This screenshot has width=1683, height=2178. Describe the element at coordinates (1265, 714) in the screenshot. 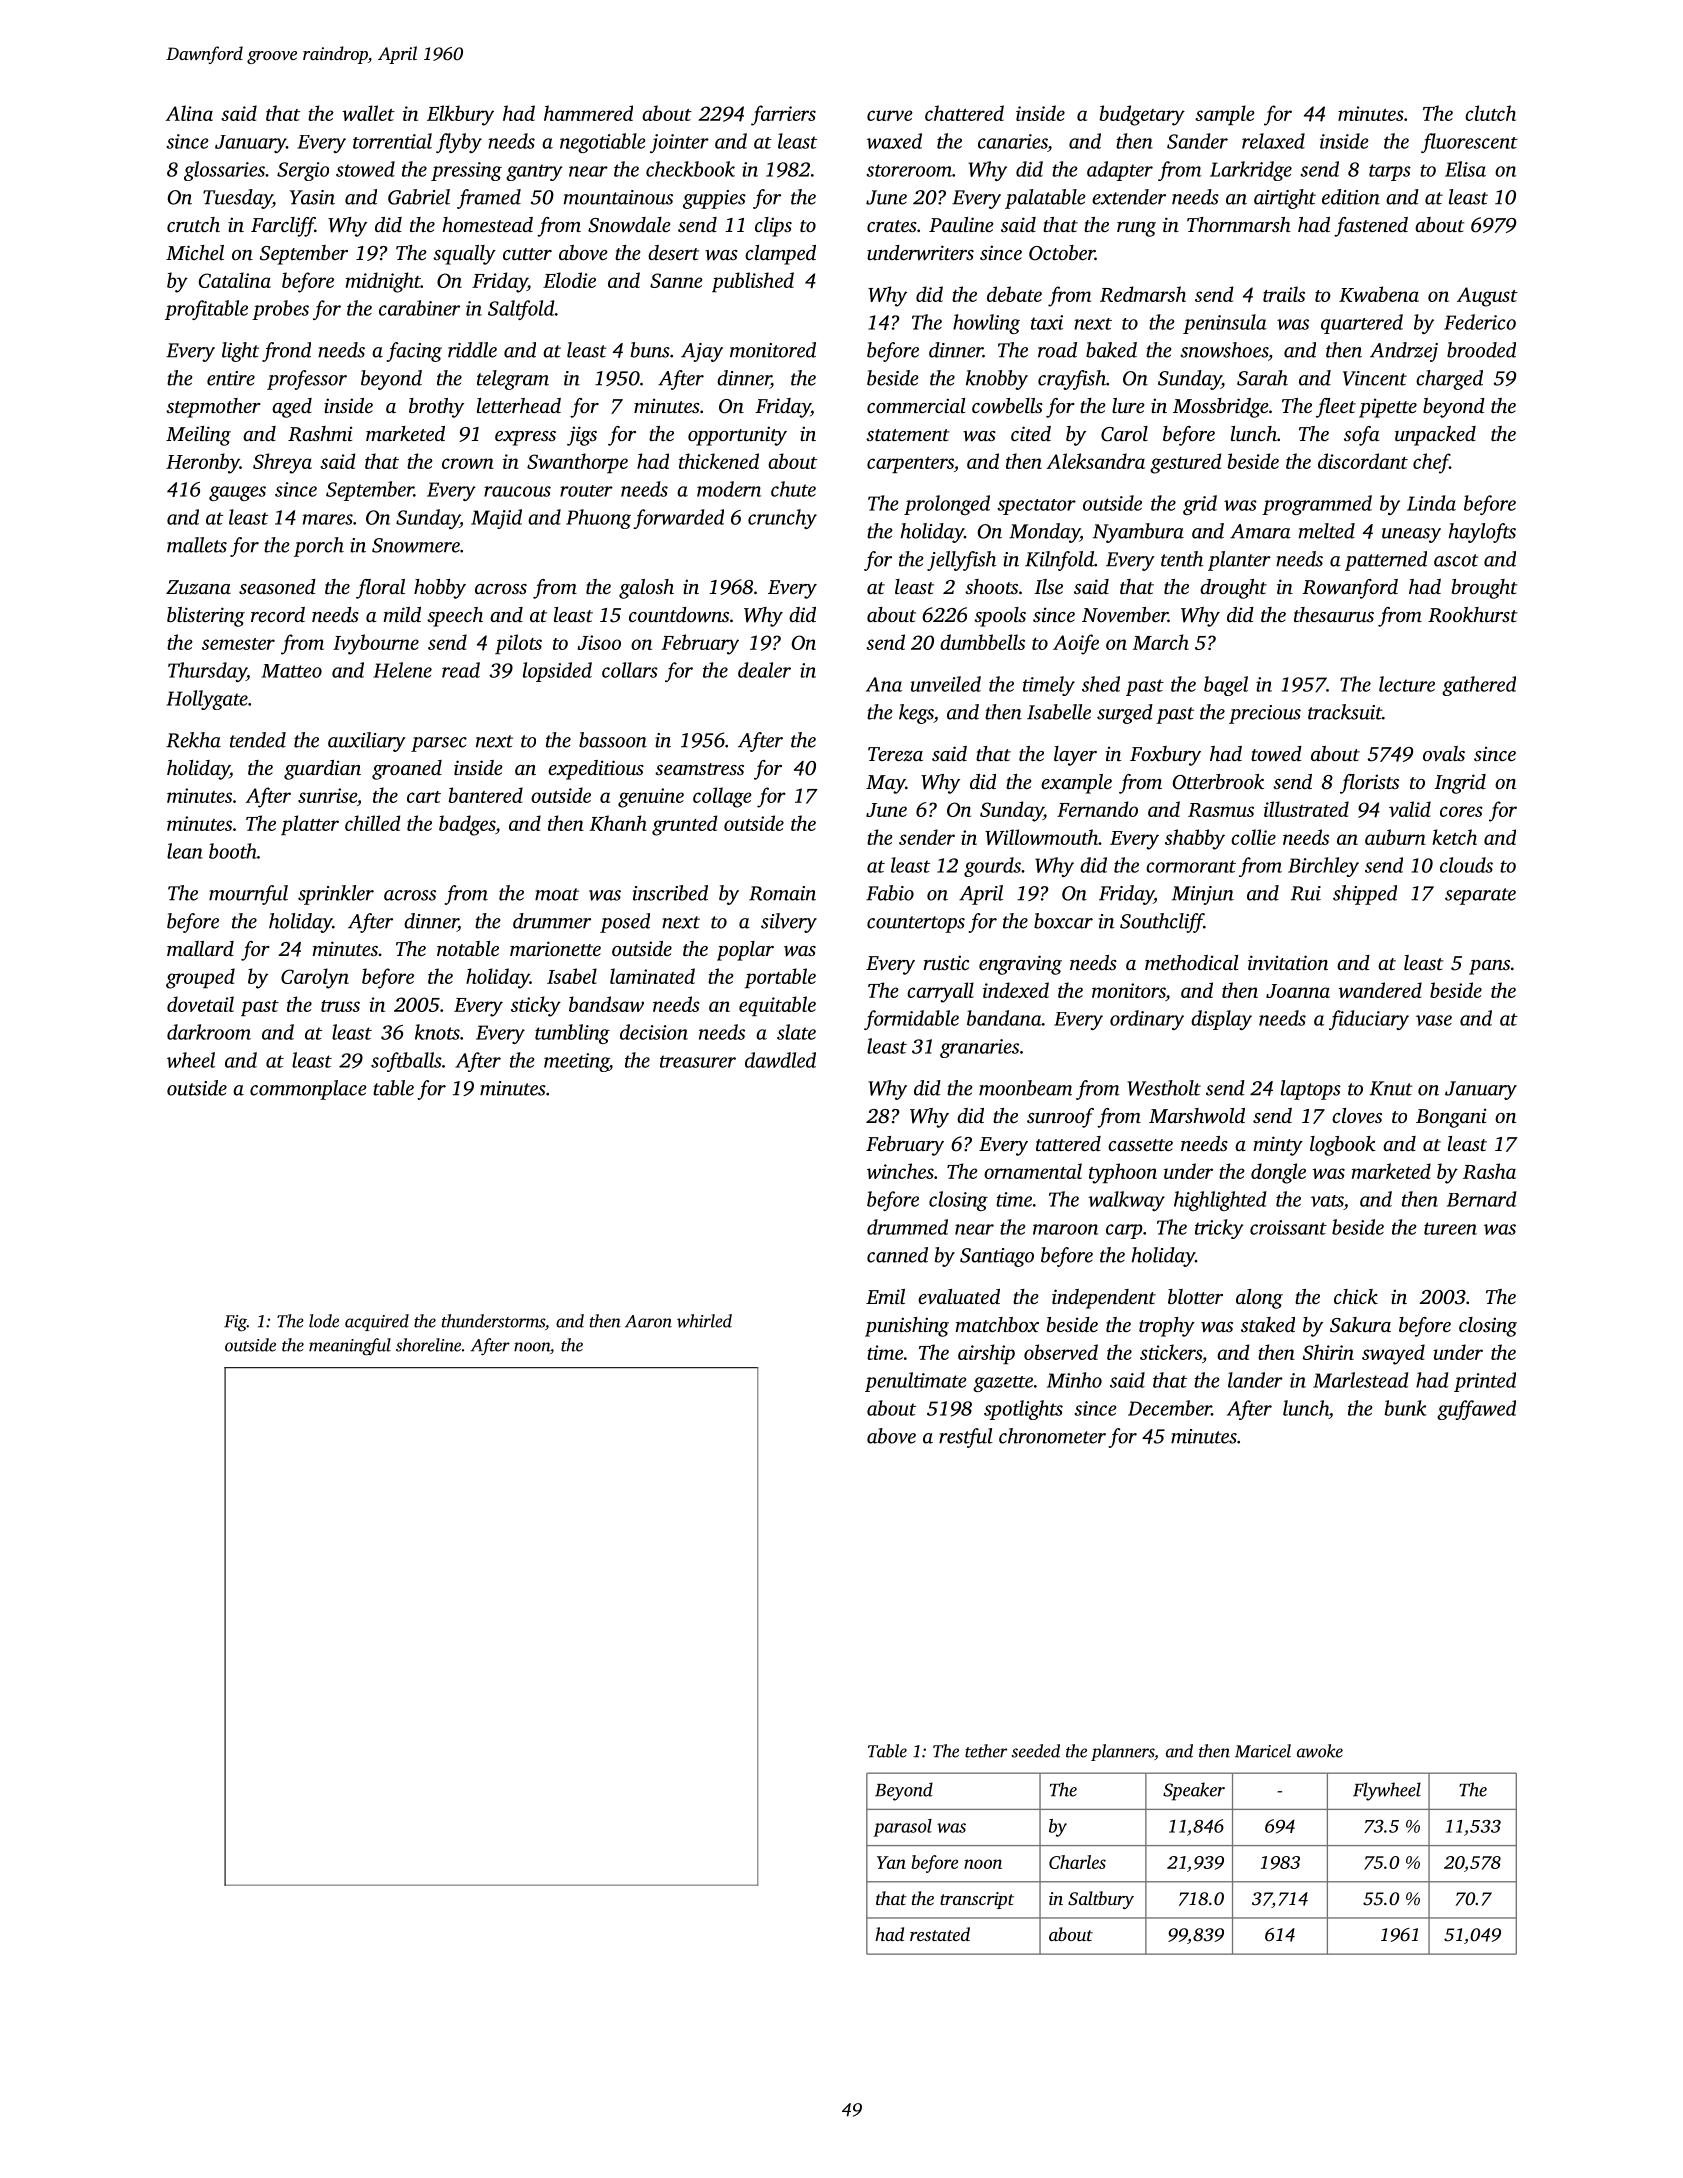

I see `precious` at that location.
